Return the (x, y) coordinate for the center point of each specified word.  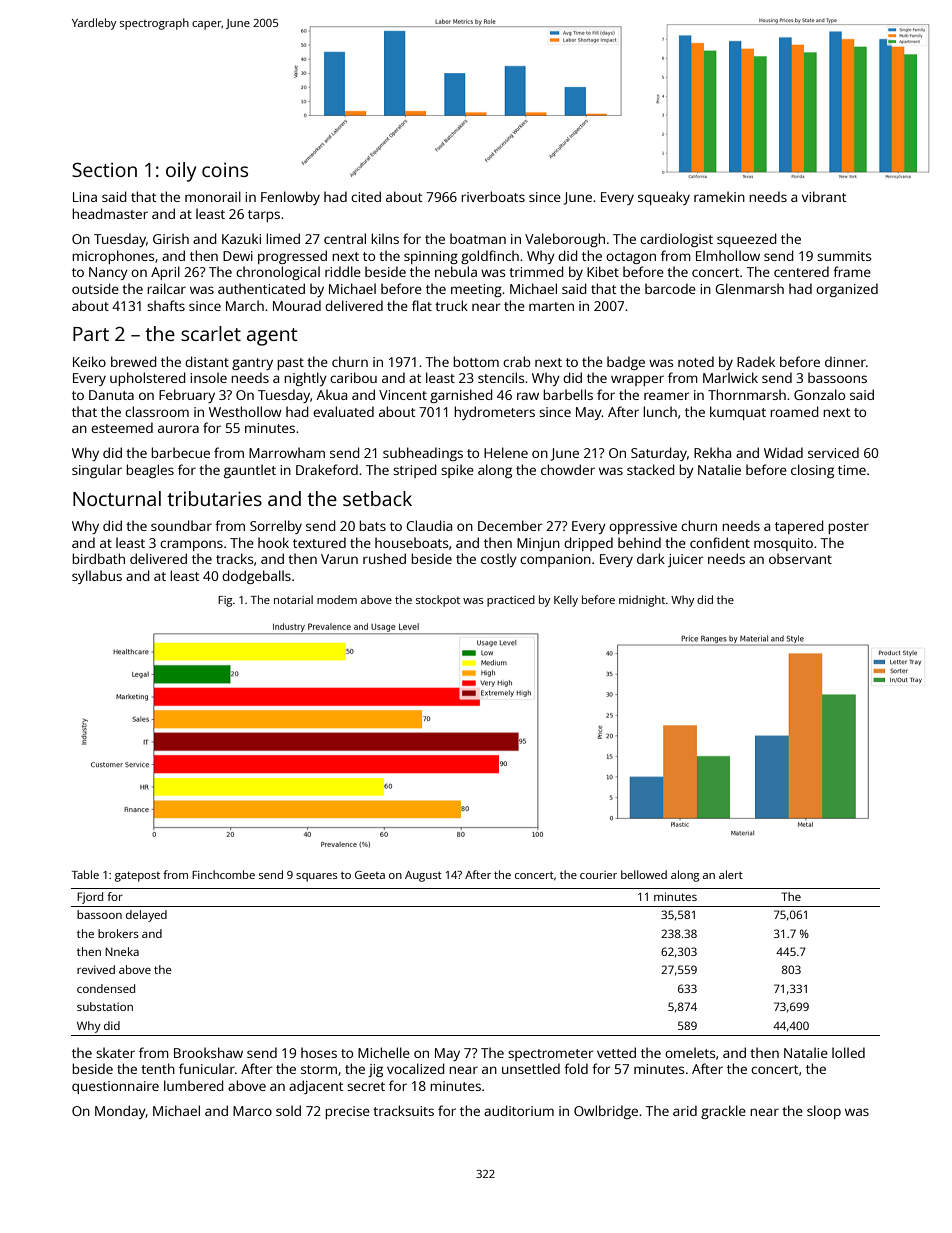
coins (225, 169)
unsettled (531, 1068)
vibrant (824, 196)
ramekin (719, 196)
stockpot (438, 601)
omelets (690, 1052)
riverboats (493, 196)
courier (598, 875)
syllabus (97, 577)
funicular (207, 1068)
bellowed (644, 874)
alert (731, 874)
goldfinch (490, 257)
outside (95, 288)
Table (85, 874)
